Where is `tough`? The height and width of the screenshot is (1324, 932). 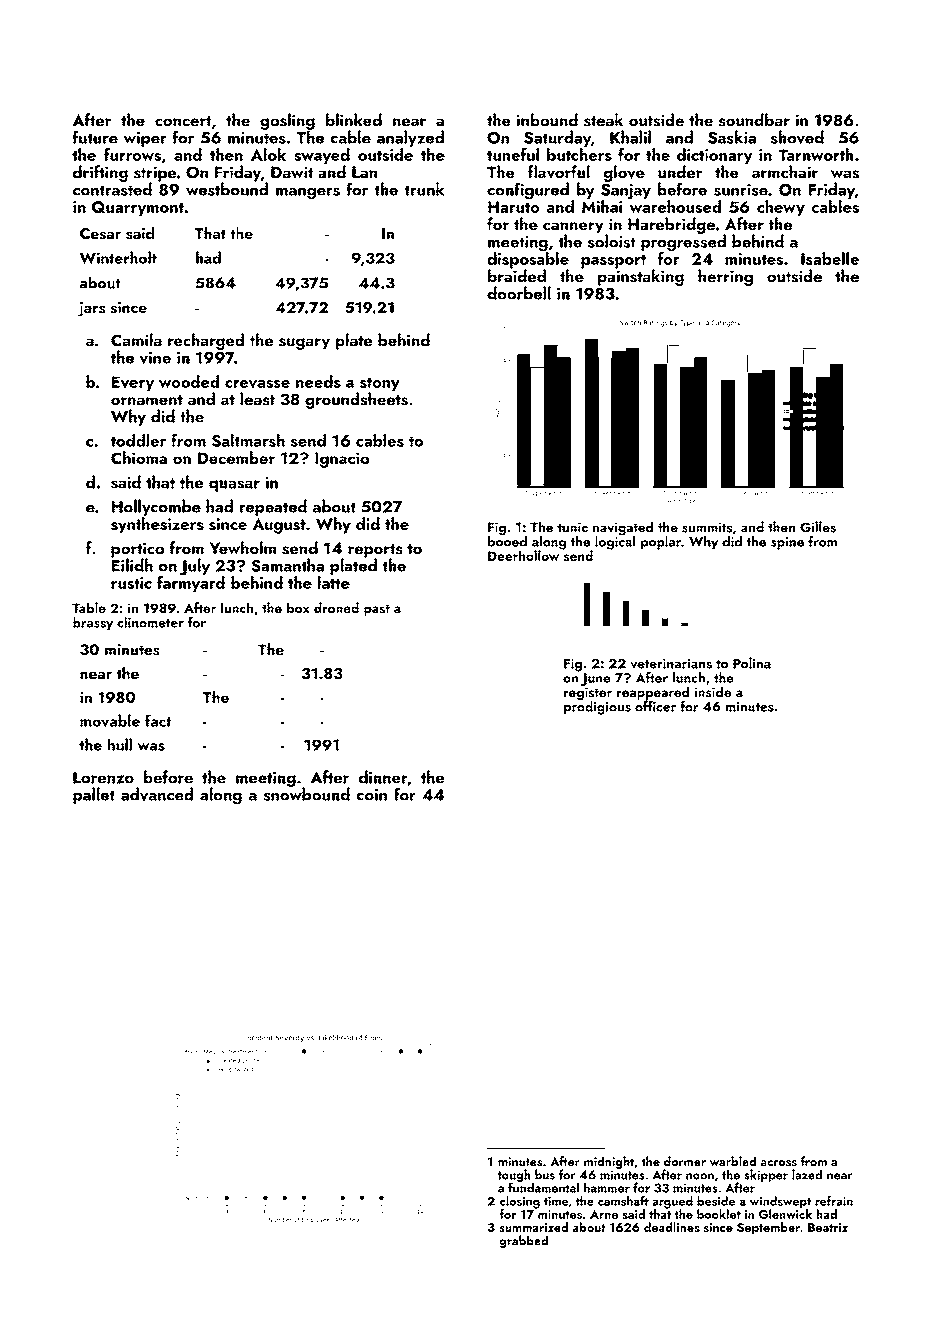
tough is located at coordinates (514, 1175).
